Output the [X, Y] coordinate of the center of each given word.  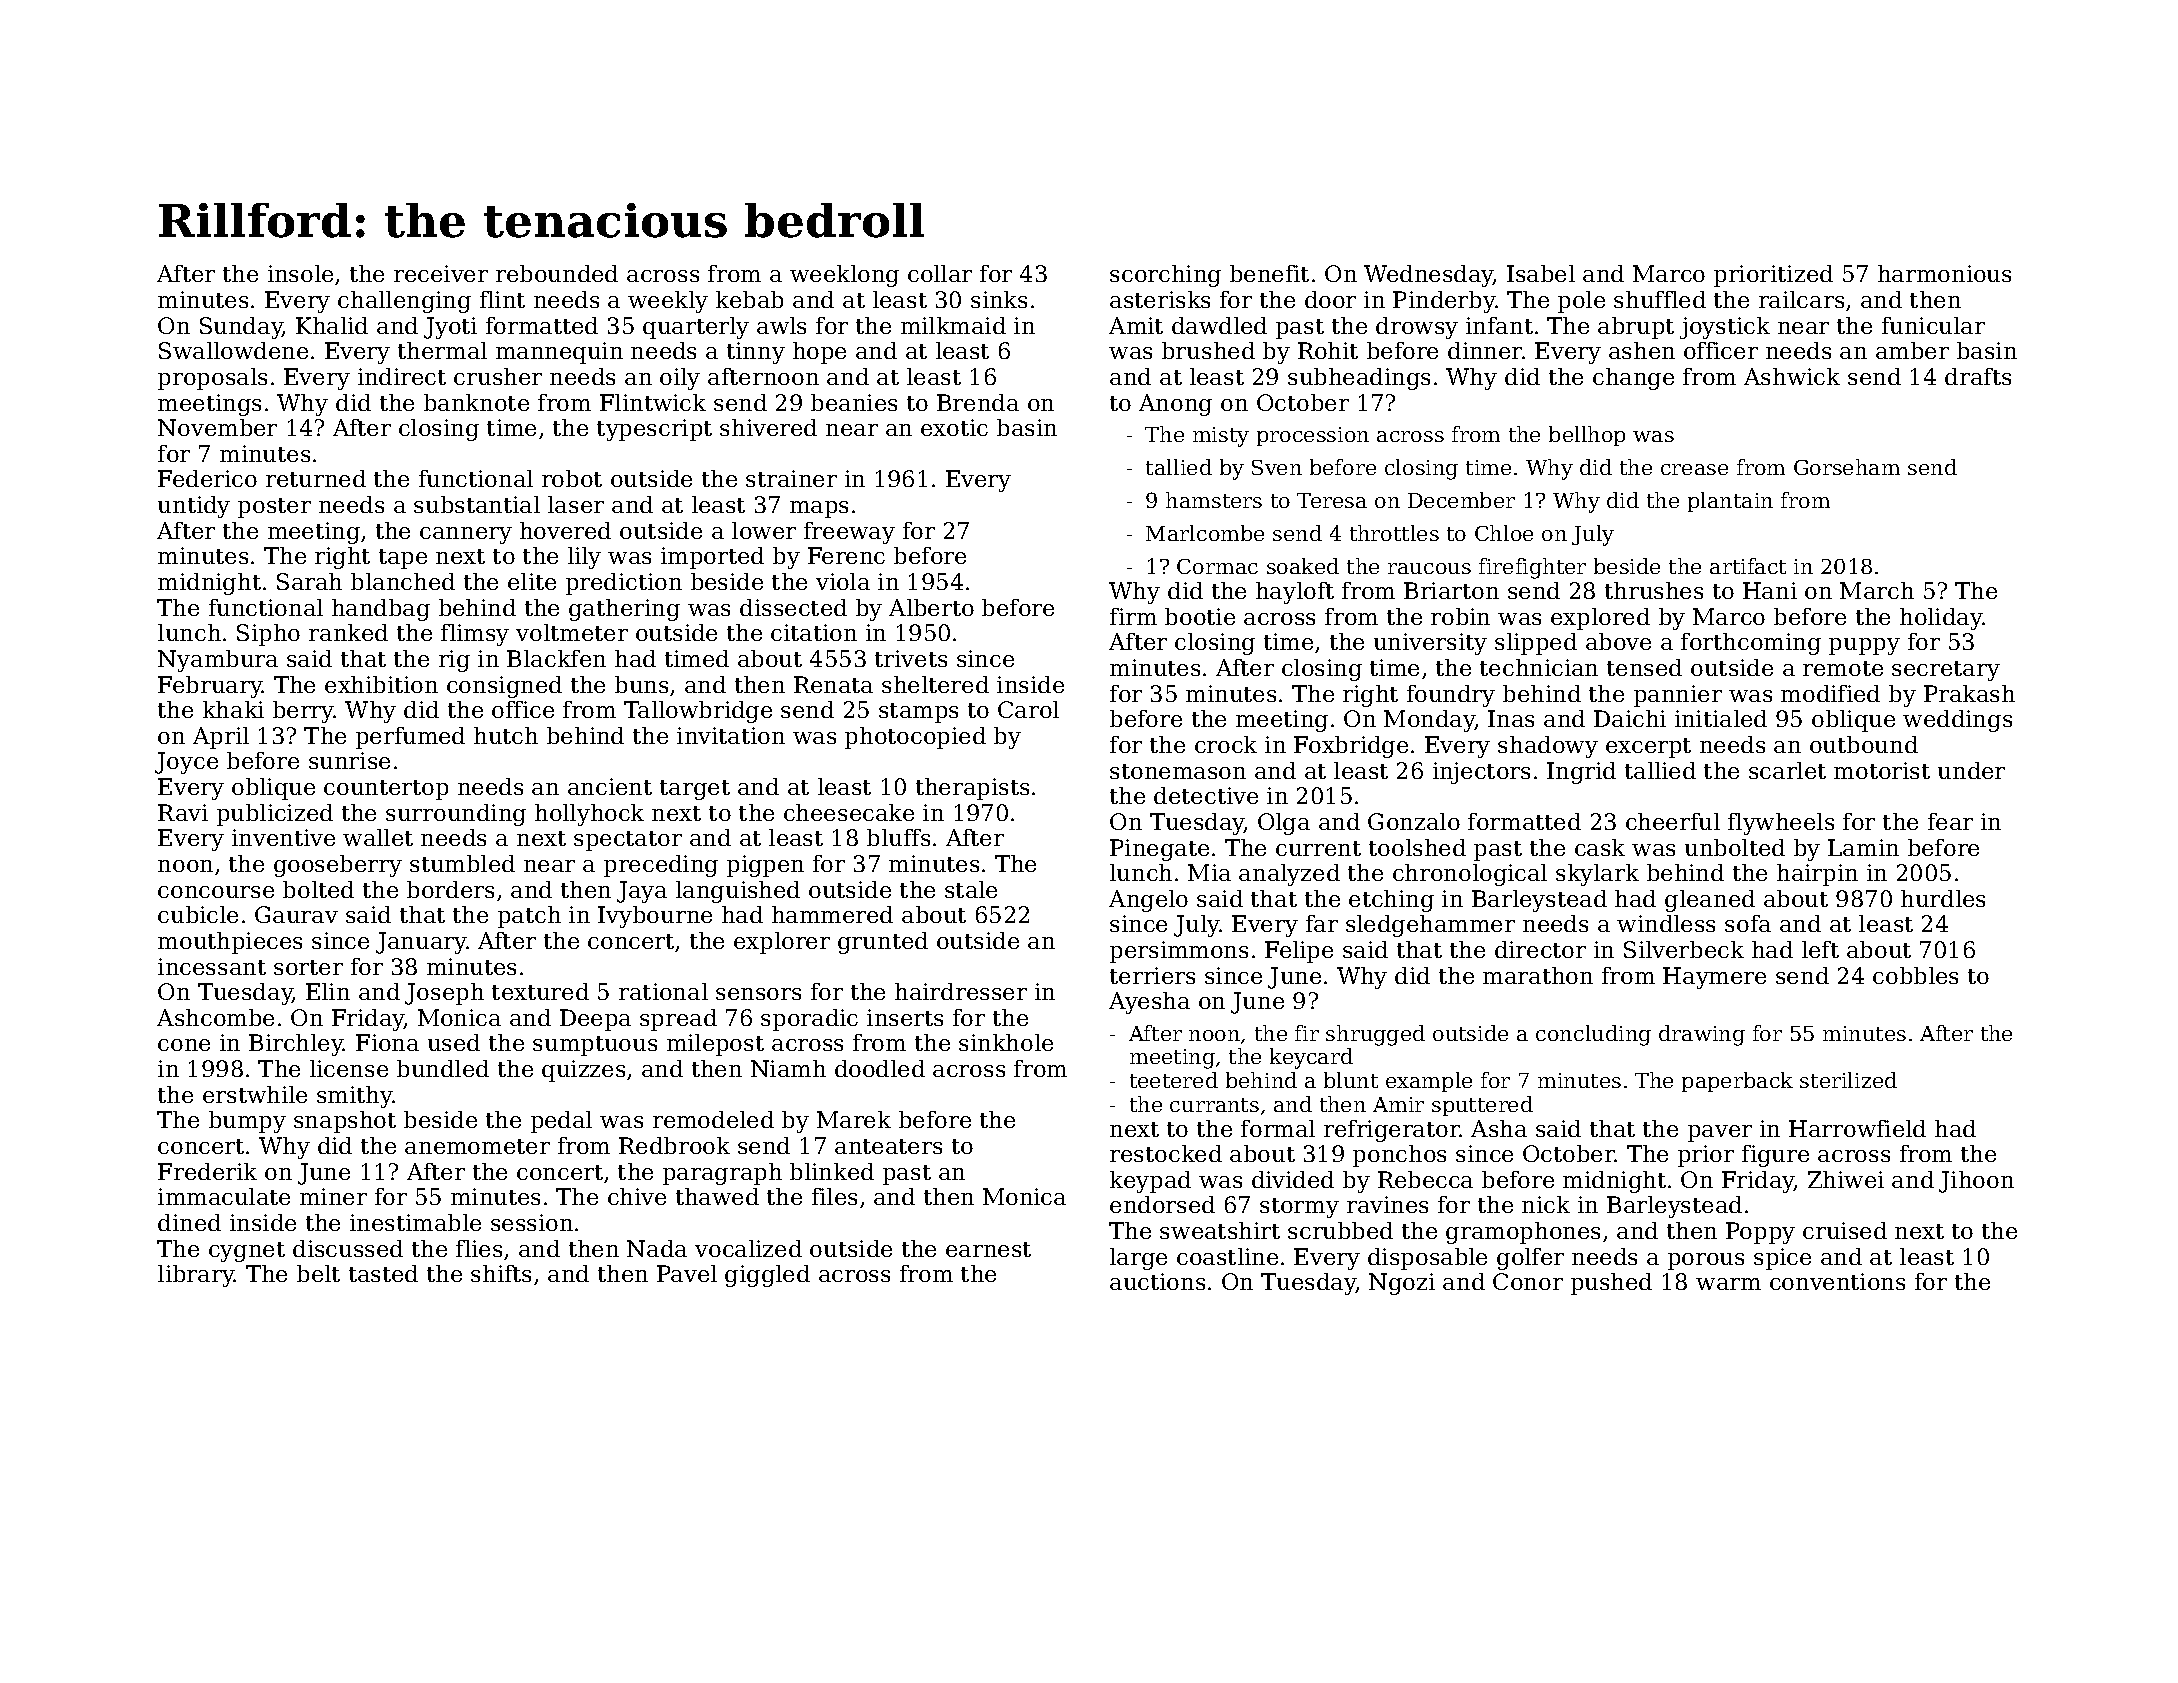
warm [1728, 1284]
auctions [1157, 1281]
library [196, 1276]
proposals [212, 379]
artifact [1748, 566]
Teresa [1332, 500]
